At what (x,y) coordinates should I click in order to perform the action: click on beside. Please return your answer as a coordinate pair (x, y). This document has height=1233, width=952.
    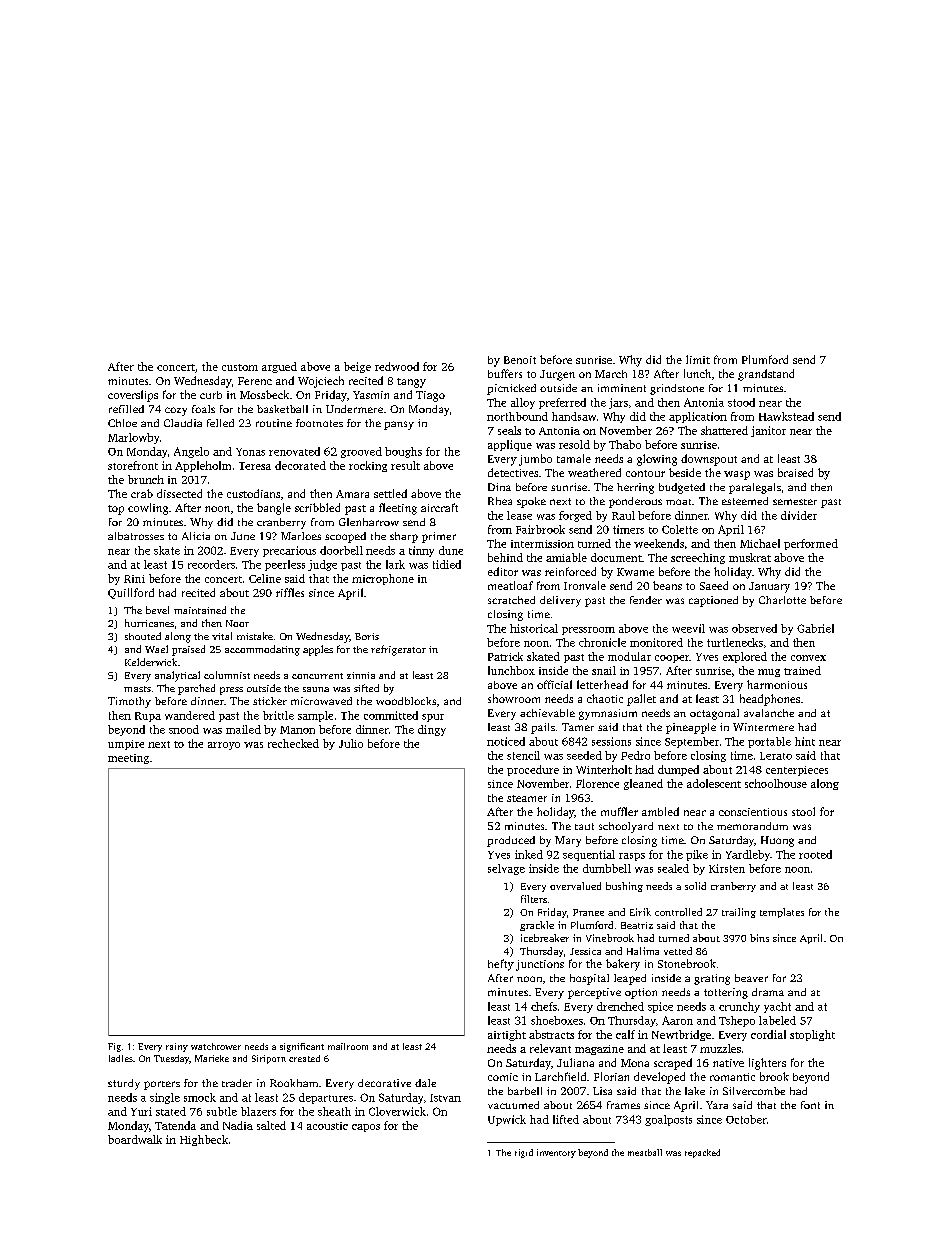
    Looking at the image, I should click on (685, 472).
